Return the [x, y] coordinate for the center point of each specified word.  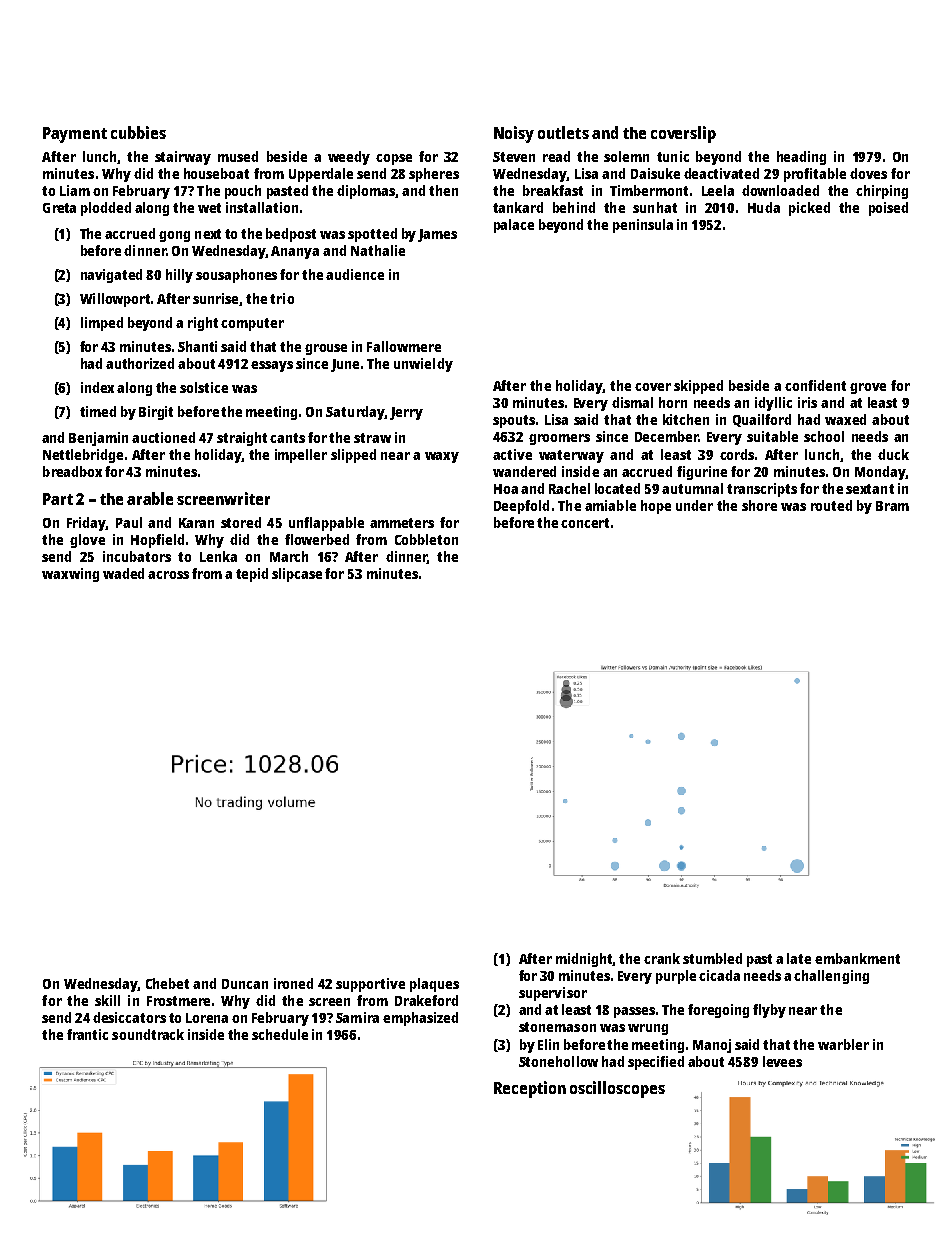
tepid [252, 575]
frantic [87, 1034]
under [694, 505]
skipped [698, 387]
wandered [524, 471]
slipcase [297, 575]
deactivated [721, 173]
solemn [626, 156]
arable [150, 498]
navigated [111, 276]
